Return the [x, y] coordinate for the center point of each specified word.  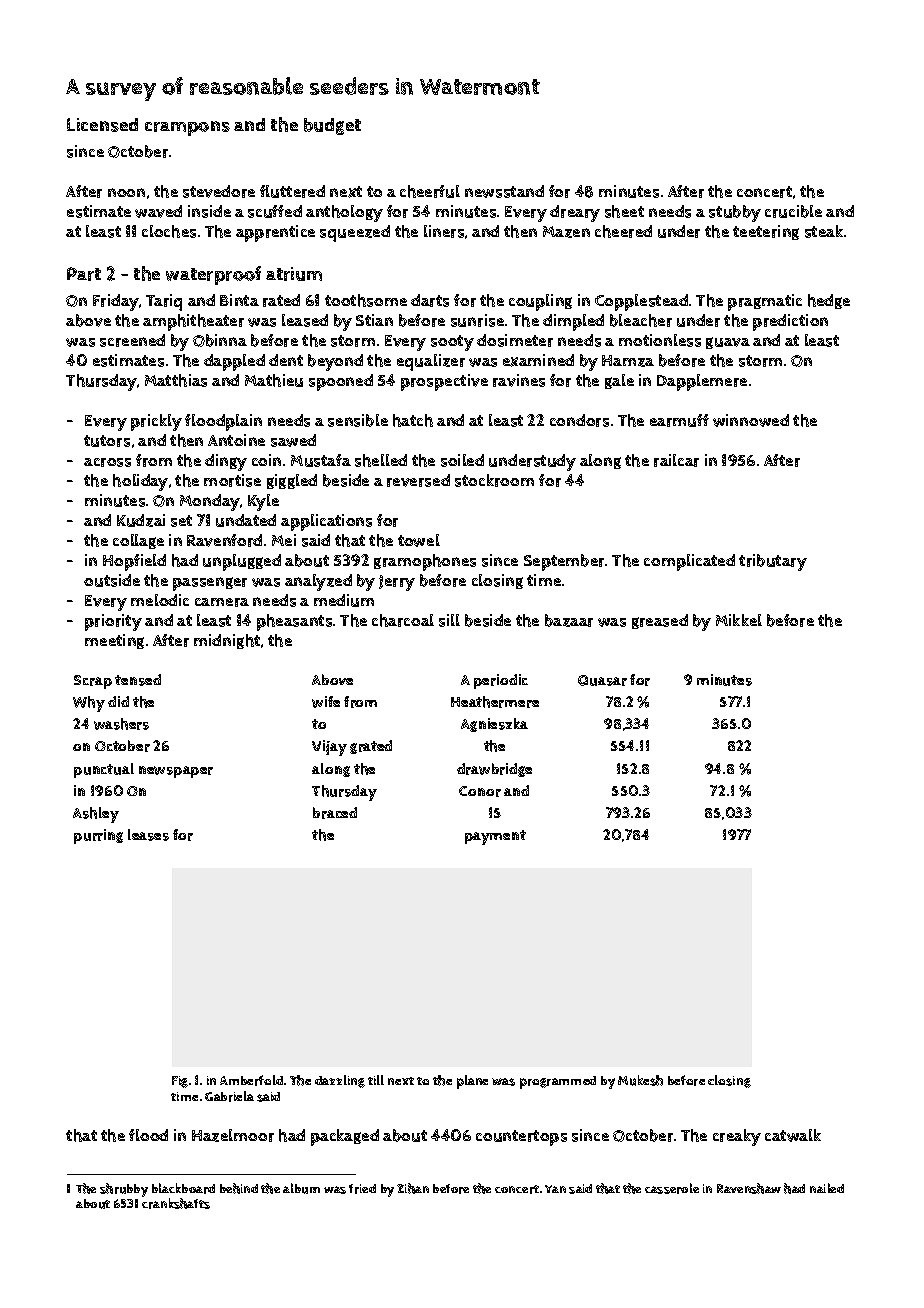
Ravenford [224, 540]
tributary [773, 562]
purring [98, 836]
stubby [735, 213]
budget [332, 126]
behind [239, 1188]
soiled [462, 460]
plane [472, 1082]
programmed [558, 1082]
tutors [107, 441]
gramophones [425, 562]
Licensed [102, 125]
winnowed [751, 420]
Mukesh [640, 1080]
